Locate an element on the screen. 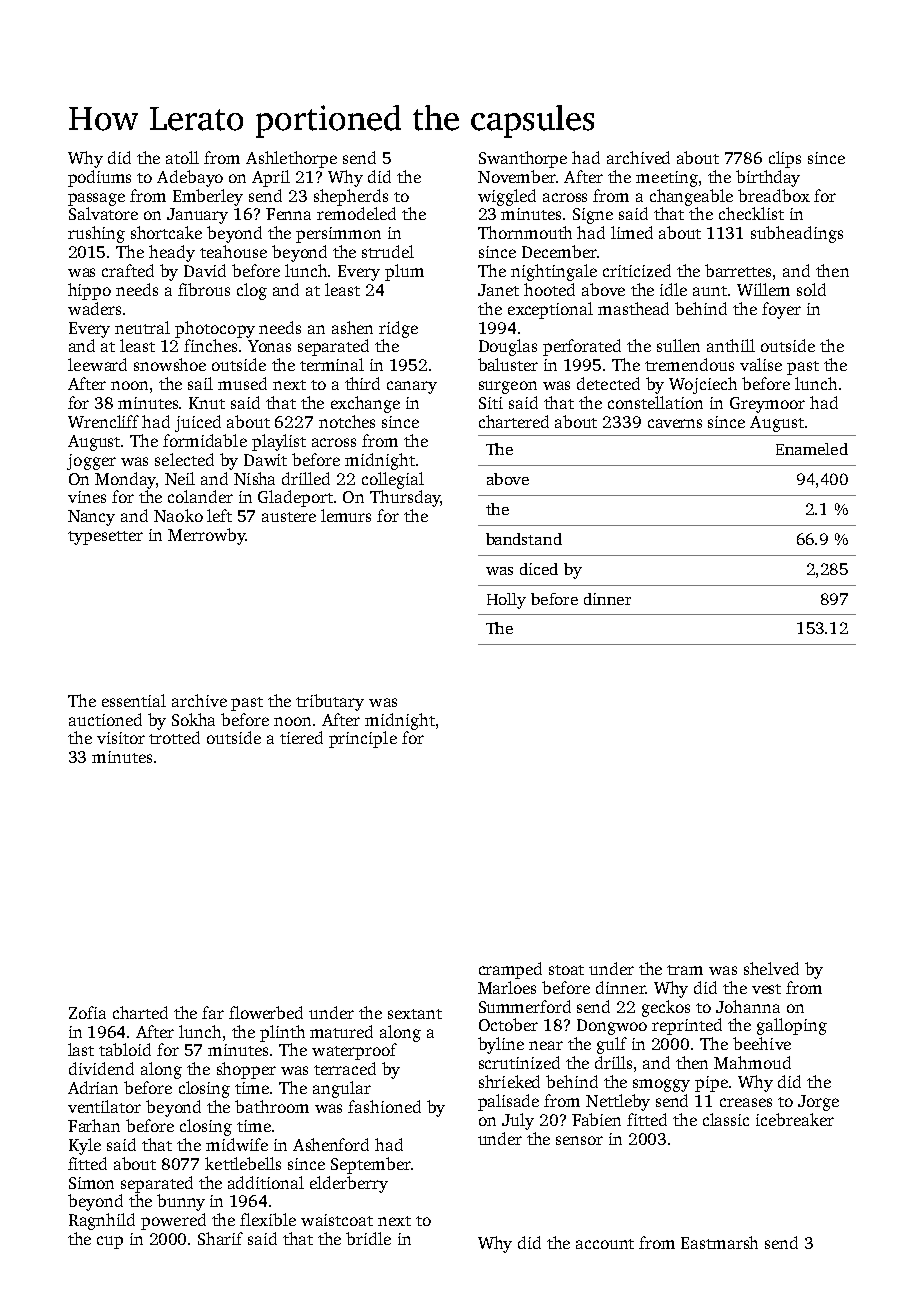 The height and width of the screenshot is (1314, 924). shelved is located at coordinates (771, 968).
